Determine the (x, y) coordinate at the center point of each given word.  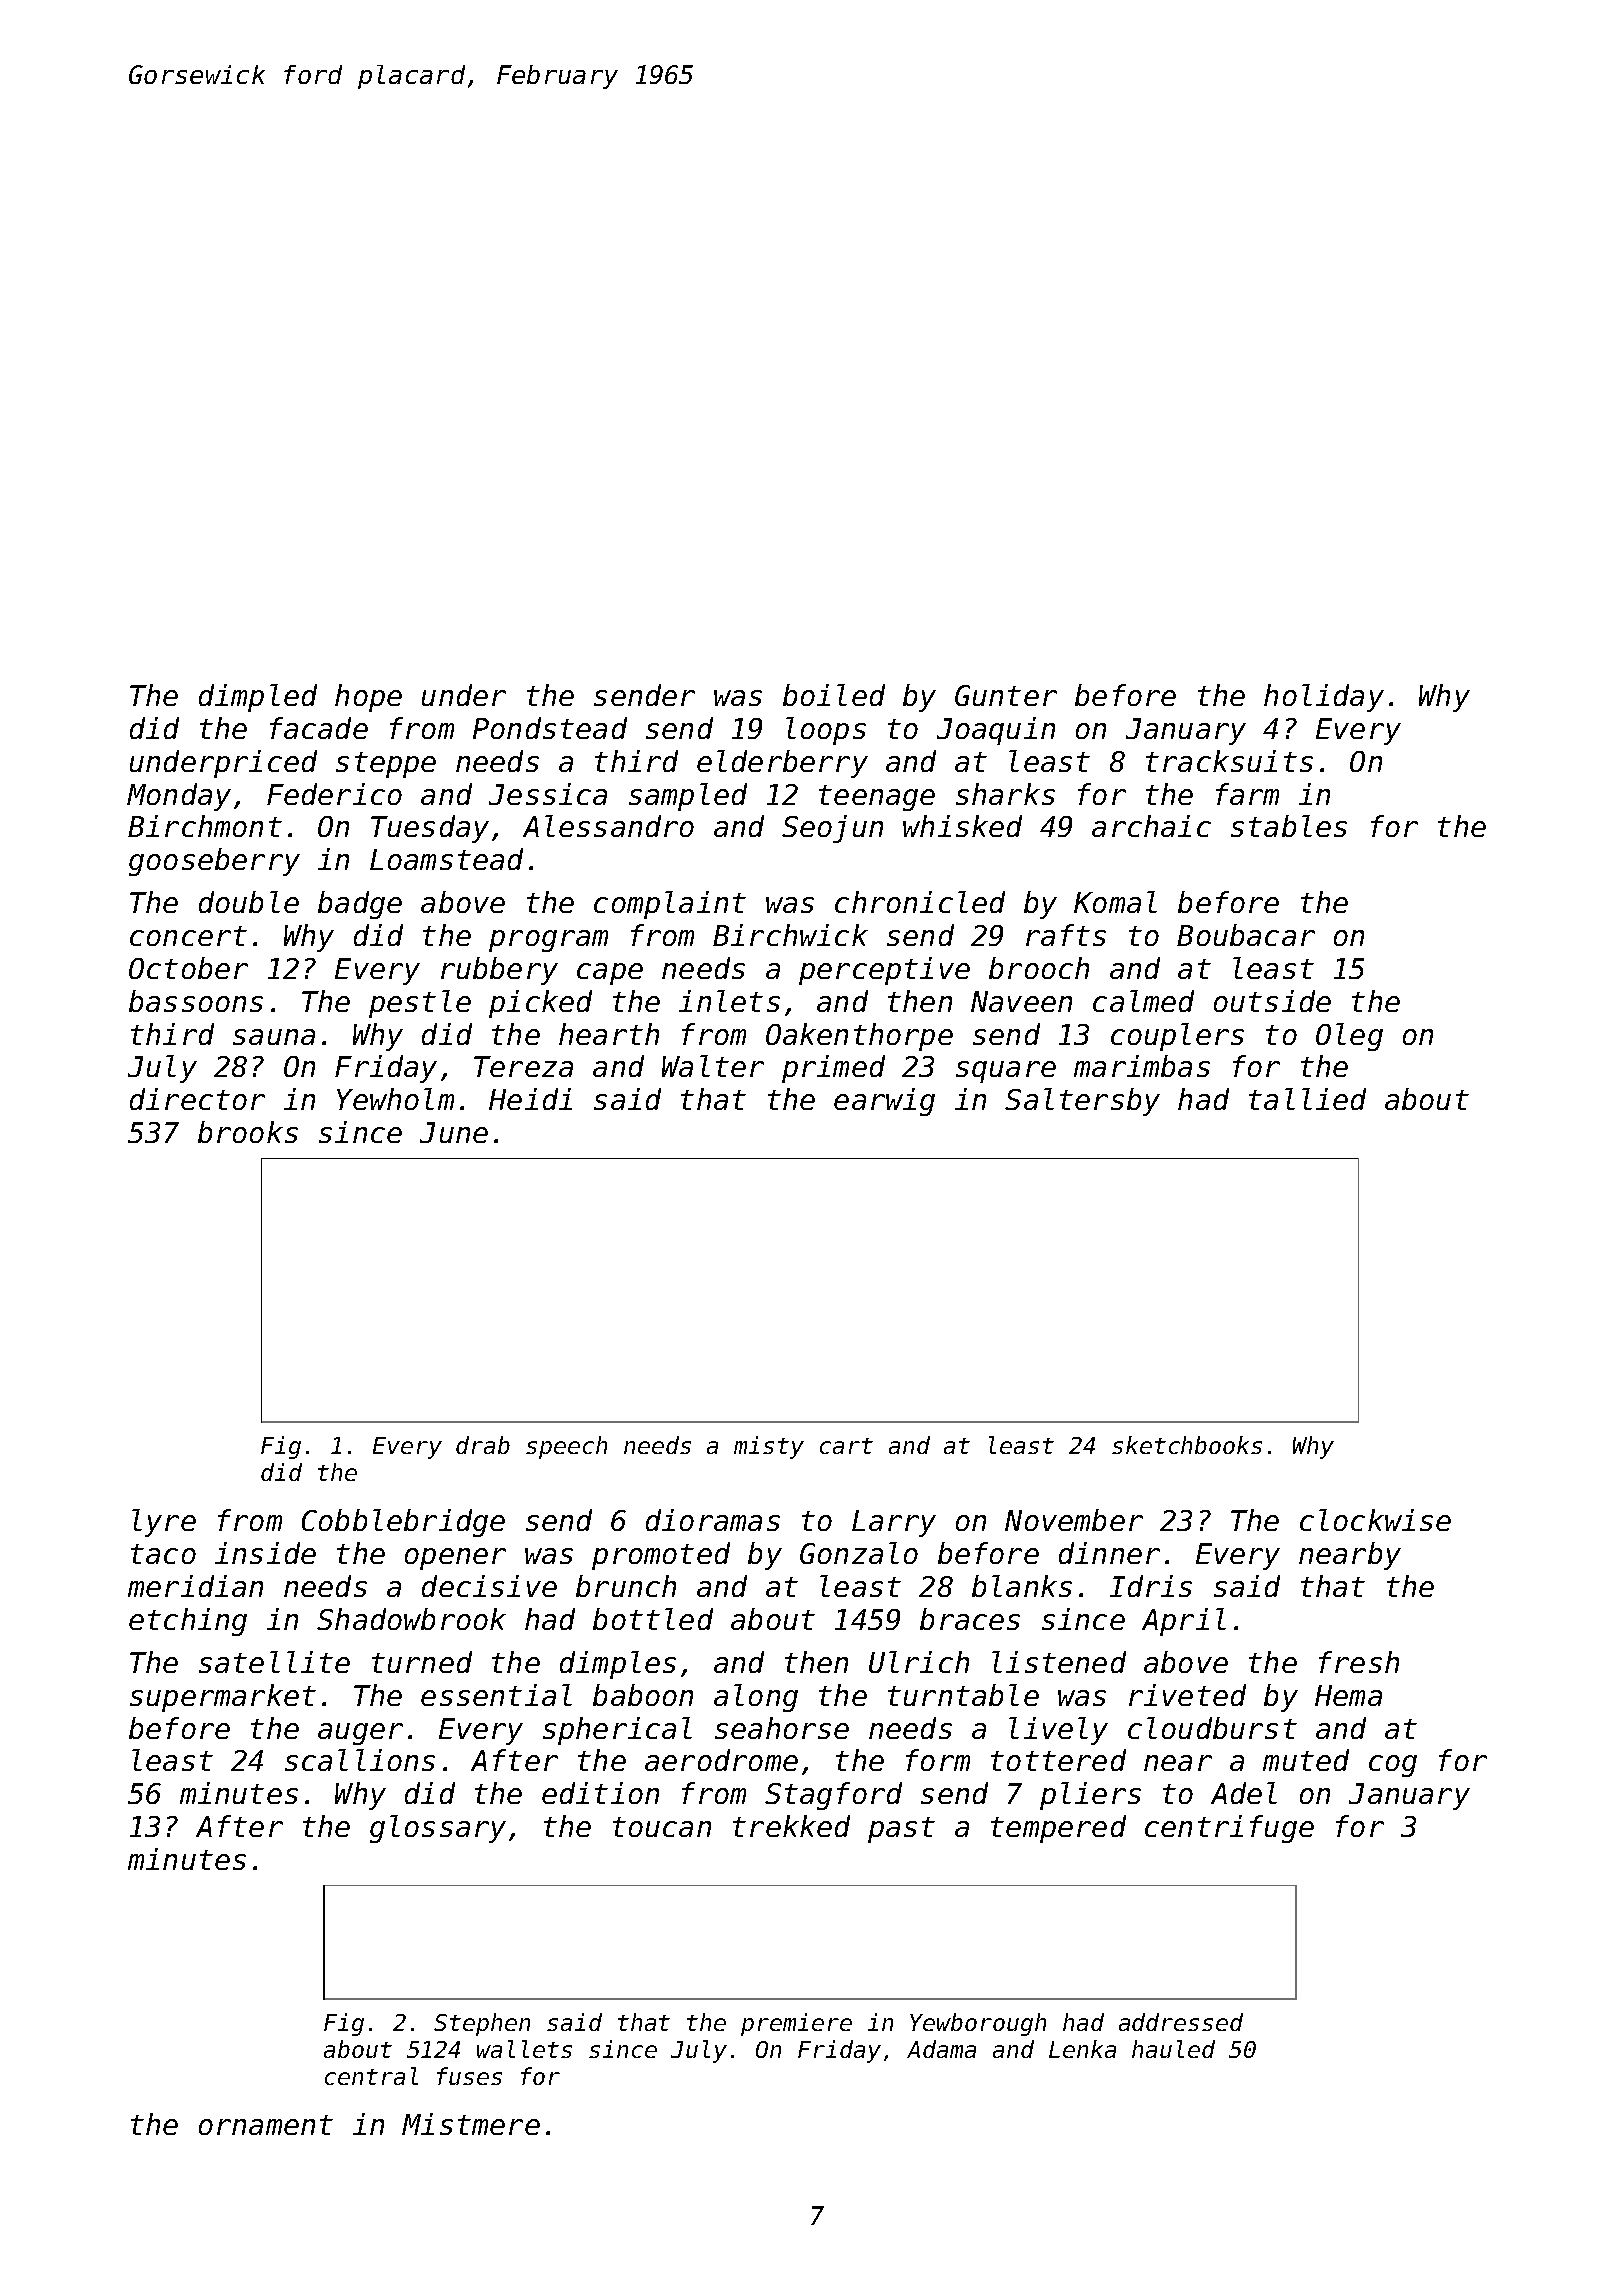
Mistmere (471, 2124)
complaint (670, 905)
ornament (266, 2125)
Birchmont (205, 826)
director (197, 1099)
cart (846, 1446)
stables (1289, 826)
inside (265, 1553)
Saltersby (1082, 1102)
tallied (1307, 1099)
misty (769, 1447)
